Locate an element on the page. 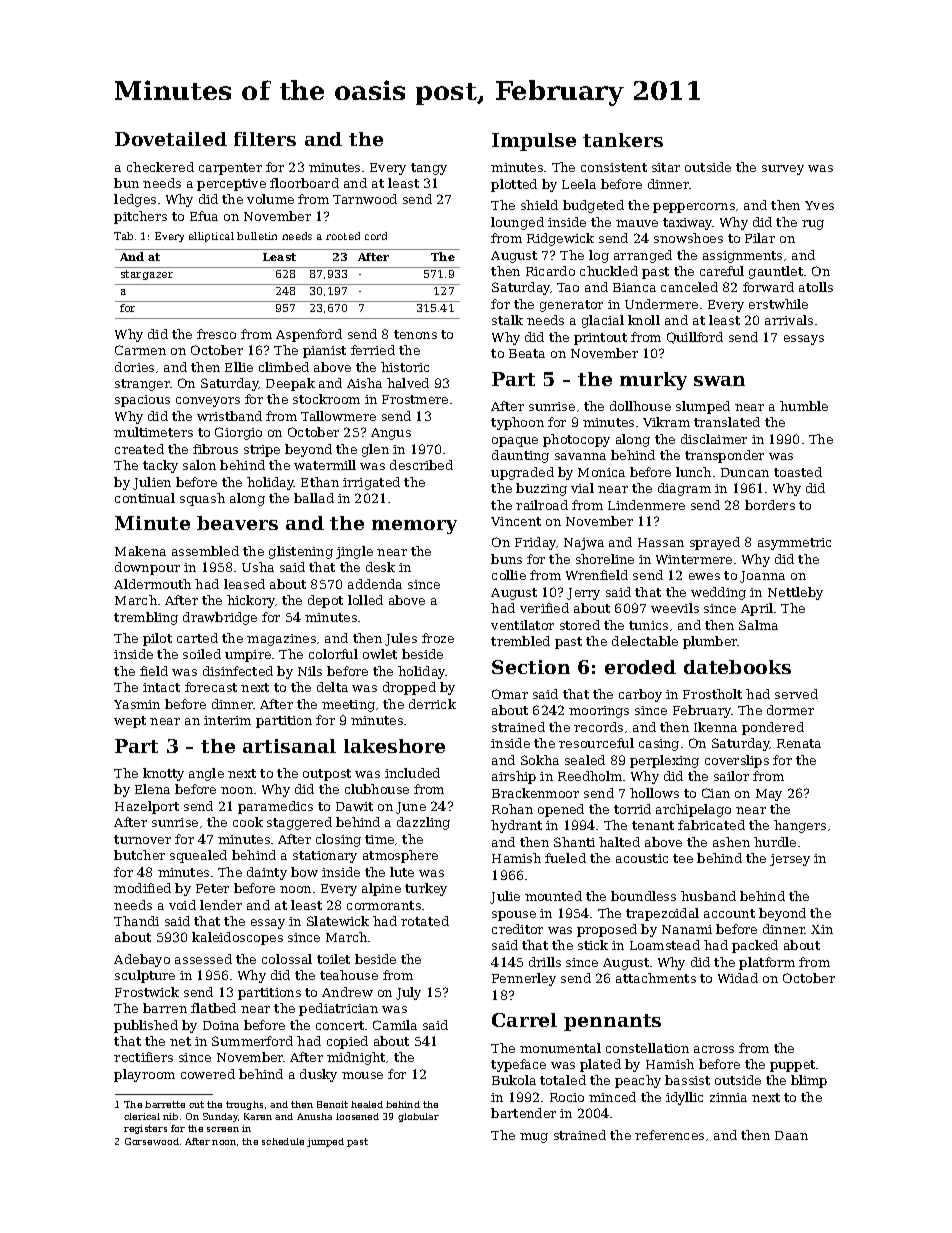 The width and height of the image is (952, 1233). rug is located at coordinates (813, 225).
